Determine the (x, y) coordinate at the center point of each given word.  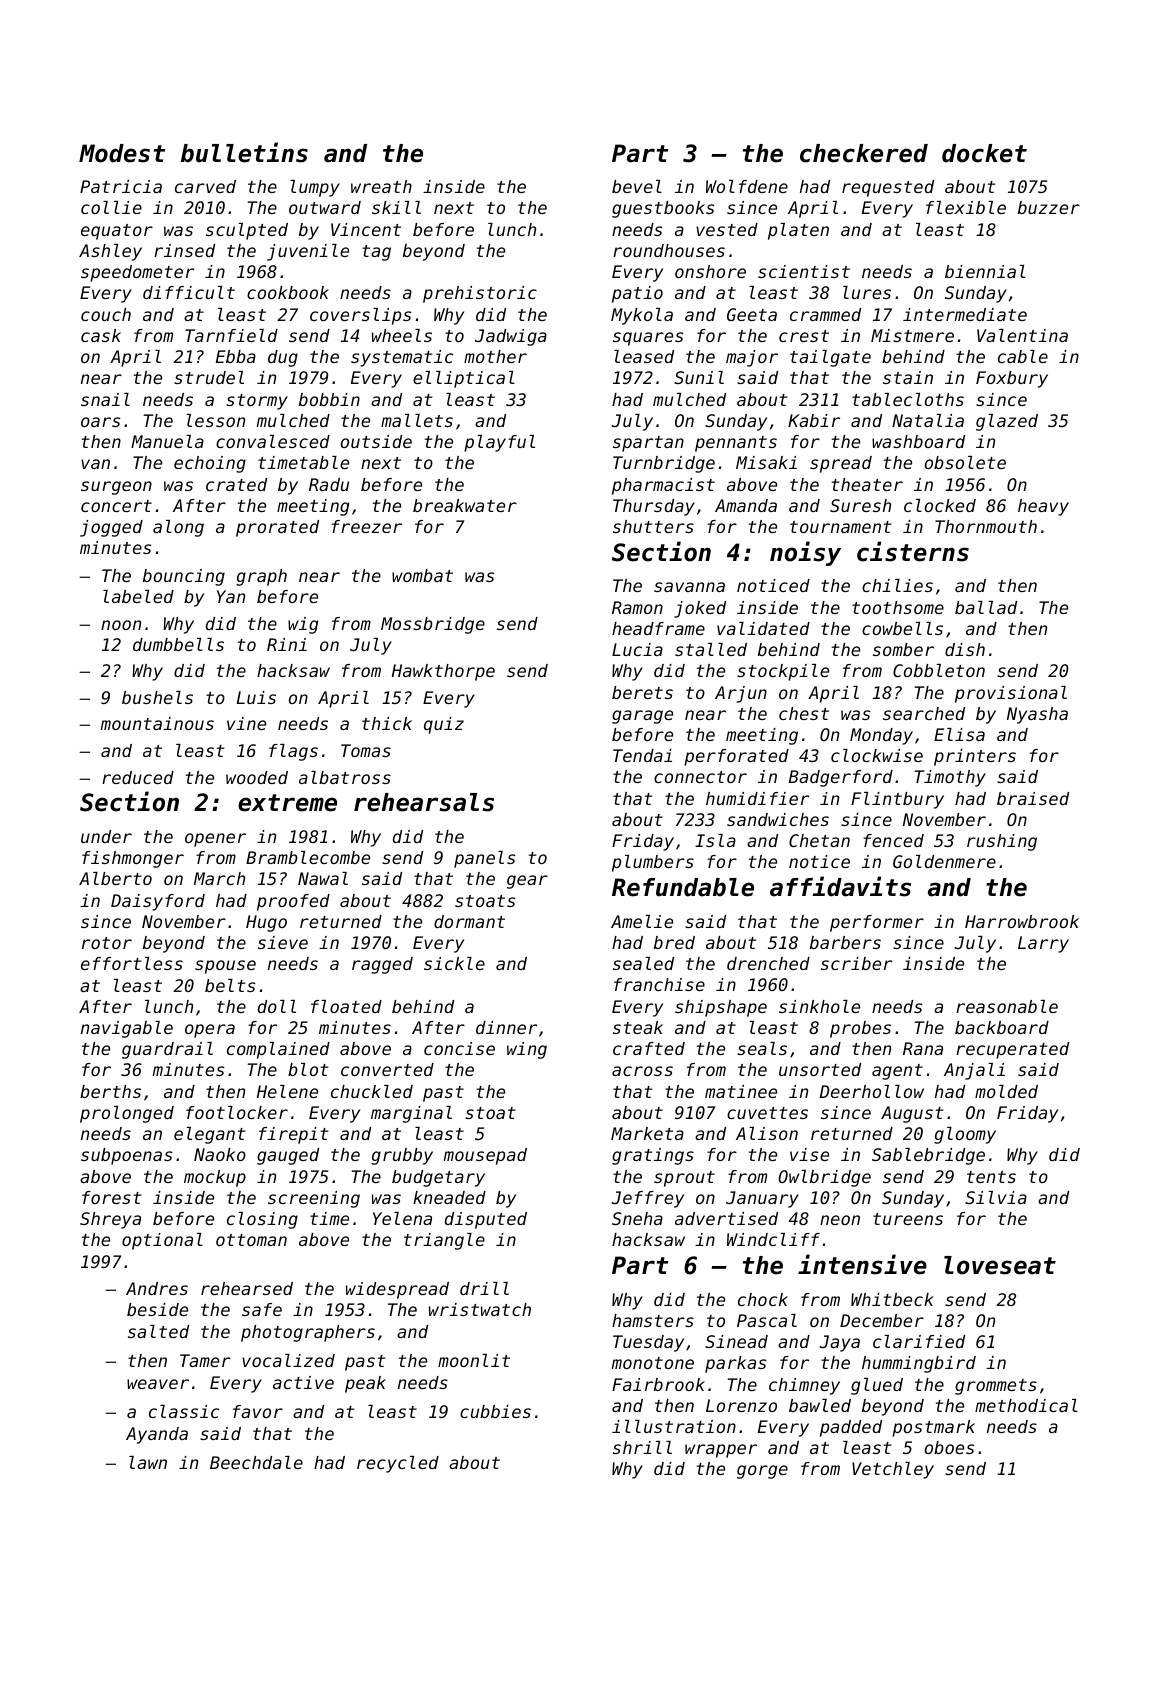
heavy (1043, 507)
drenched (768, 963)
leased (644, 356)
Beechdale (256, 1462)
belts (230, 985)
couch (106, 314)
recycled (398, 1464)
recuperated (1012, 1050)
